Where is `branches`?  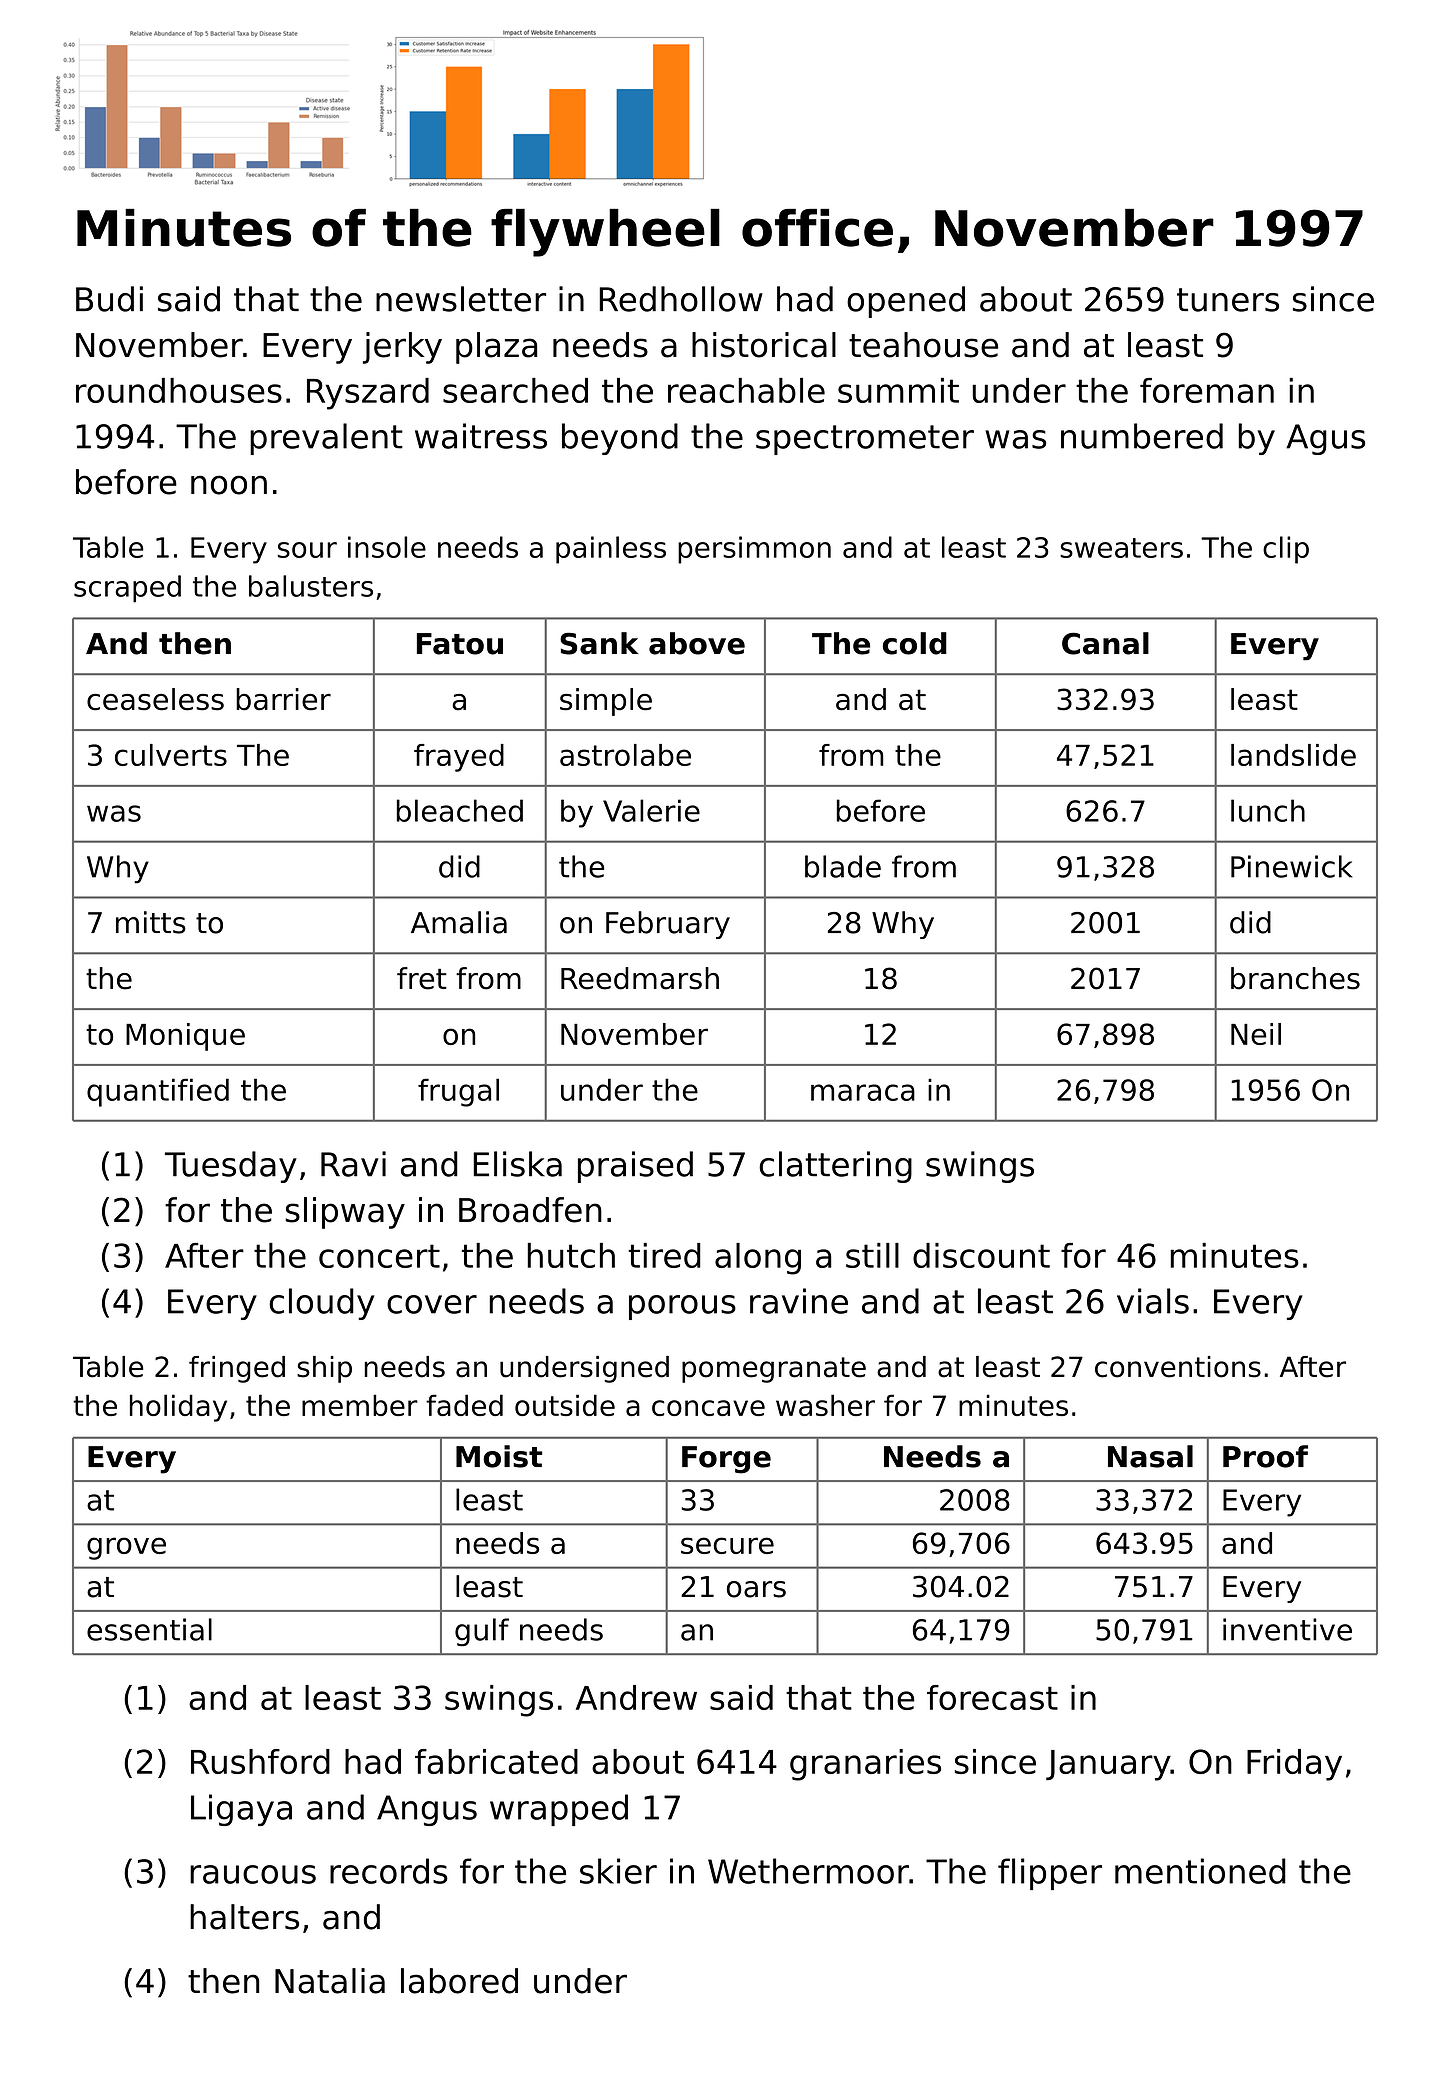
branches is located at coordinates (1295, 978).
